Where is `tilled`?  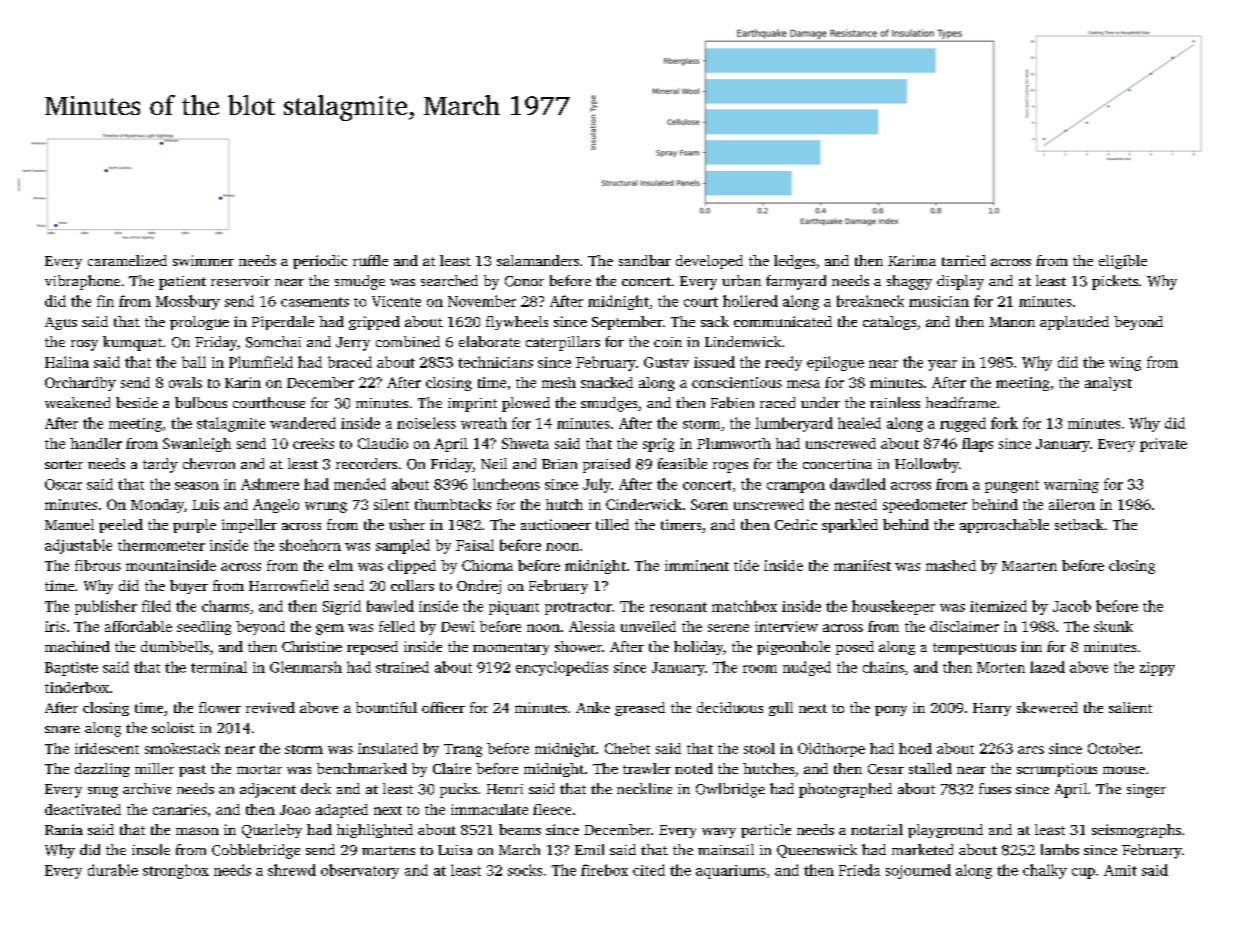 tilled is located at coordinates (612, 524).
